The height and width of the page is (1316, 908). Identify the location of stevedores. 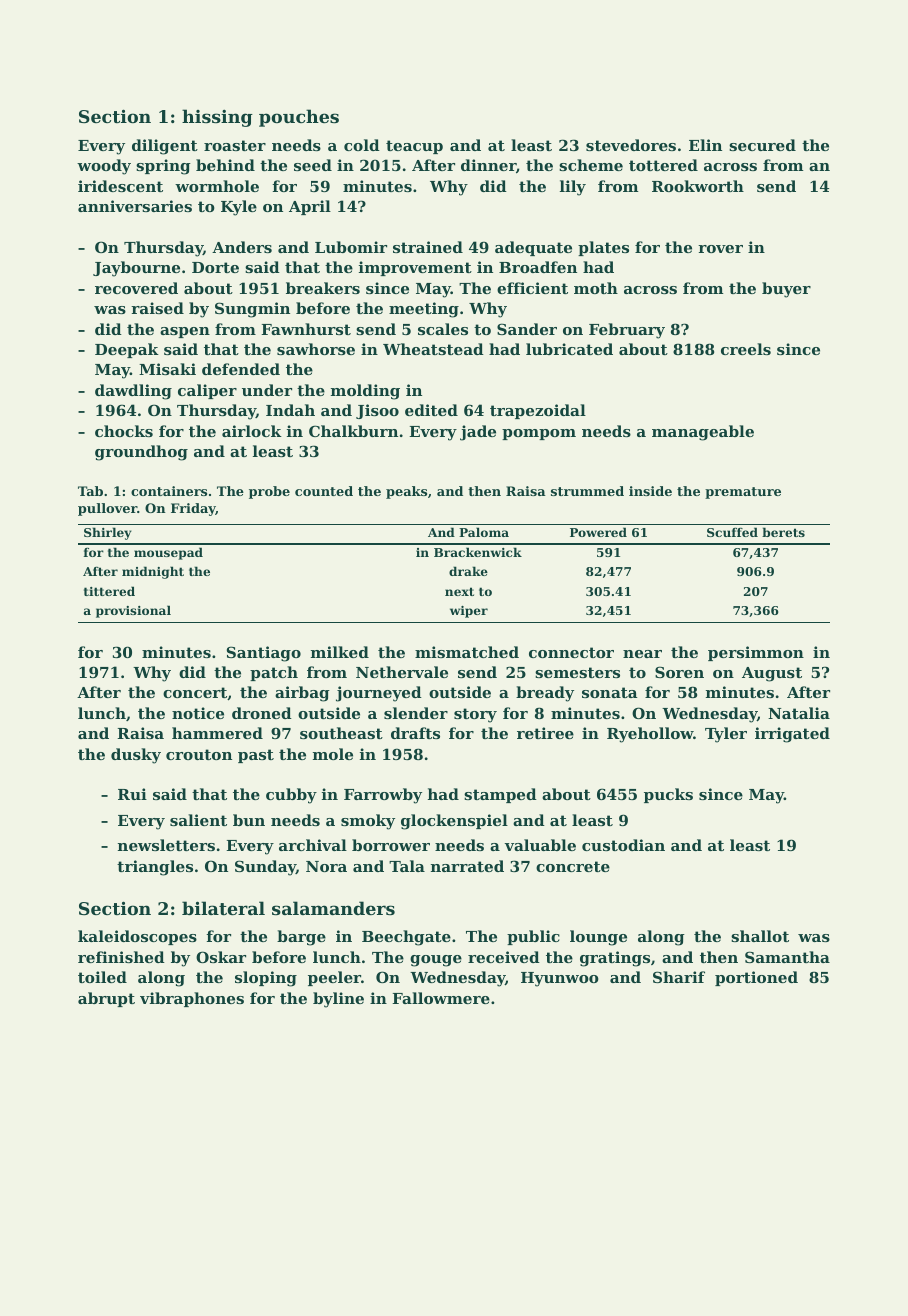
(631, 145).
